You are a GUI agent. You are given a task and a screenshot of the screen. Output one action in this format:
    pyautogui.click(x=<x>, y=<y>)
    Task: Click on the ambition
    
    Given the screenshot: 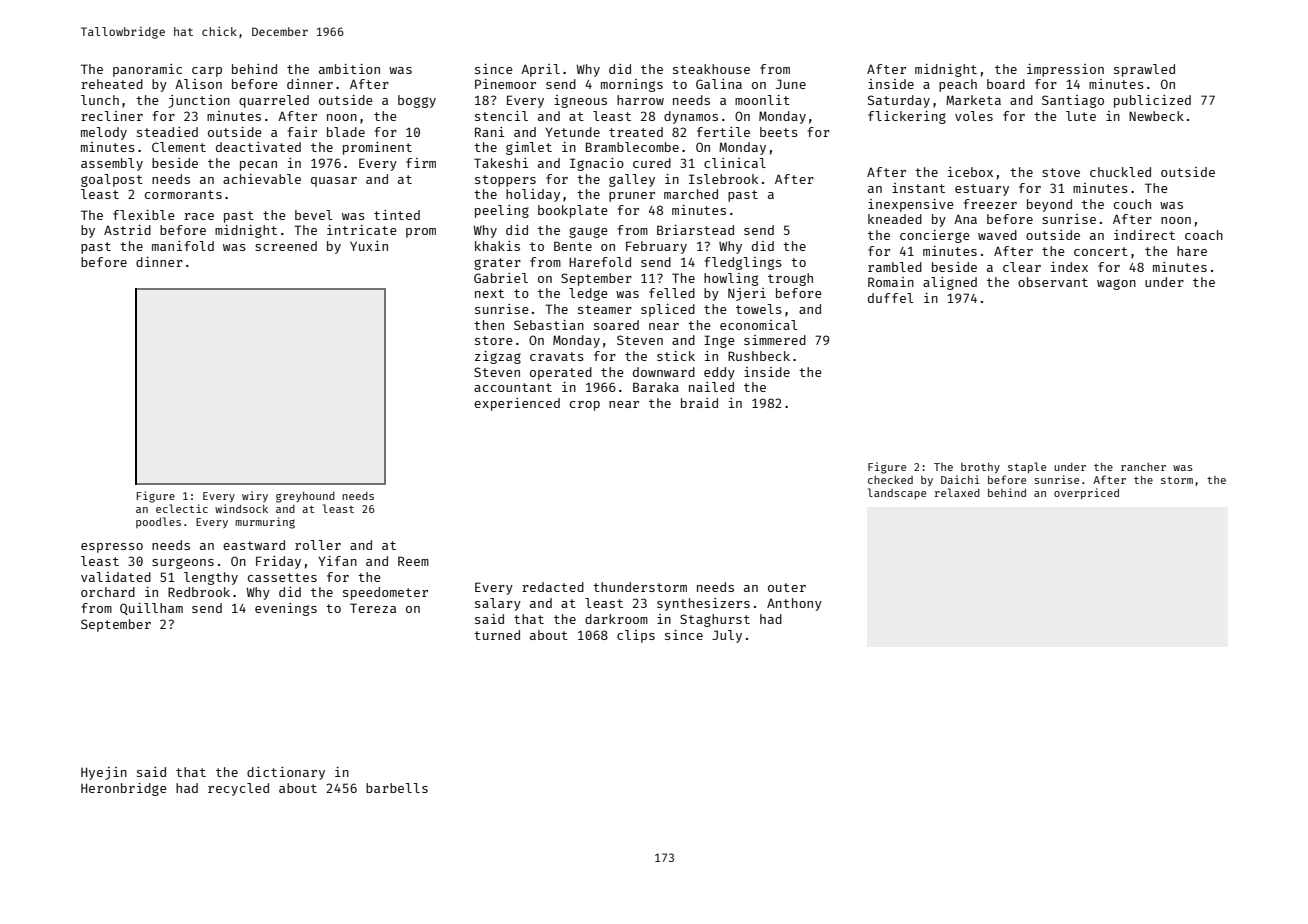 What is the action you would take?
    pyautogui.click(x=349, y=69)
